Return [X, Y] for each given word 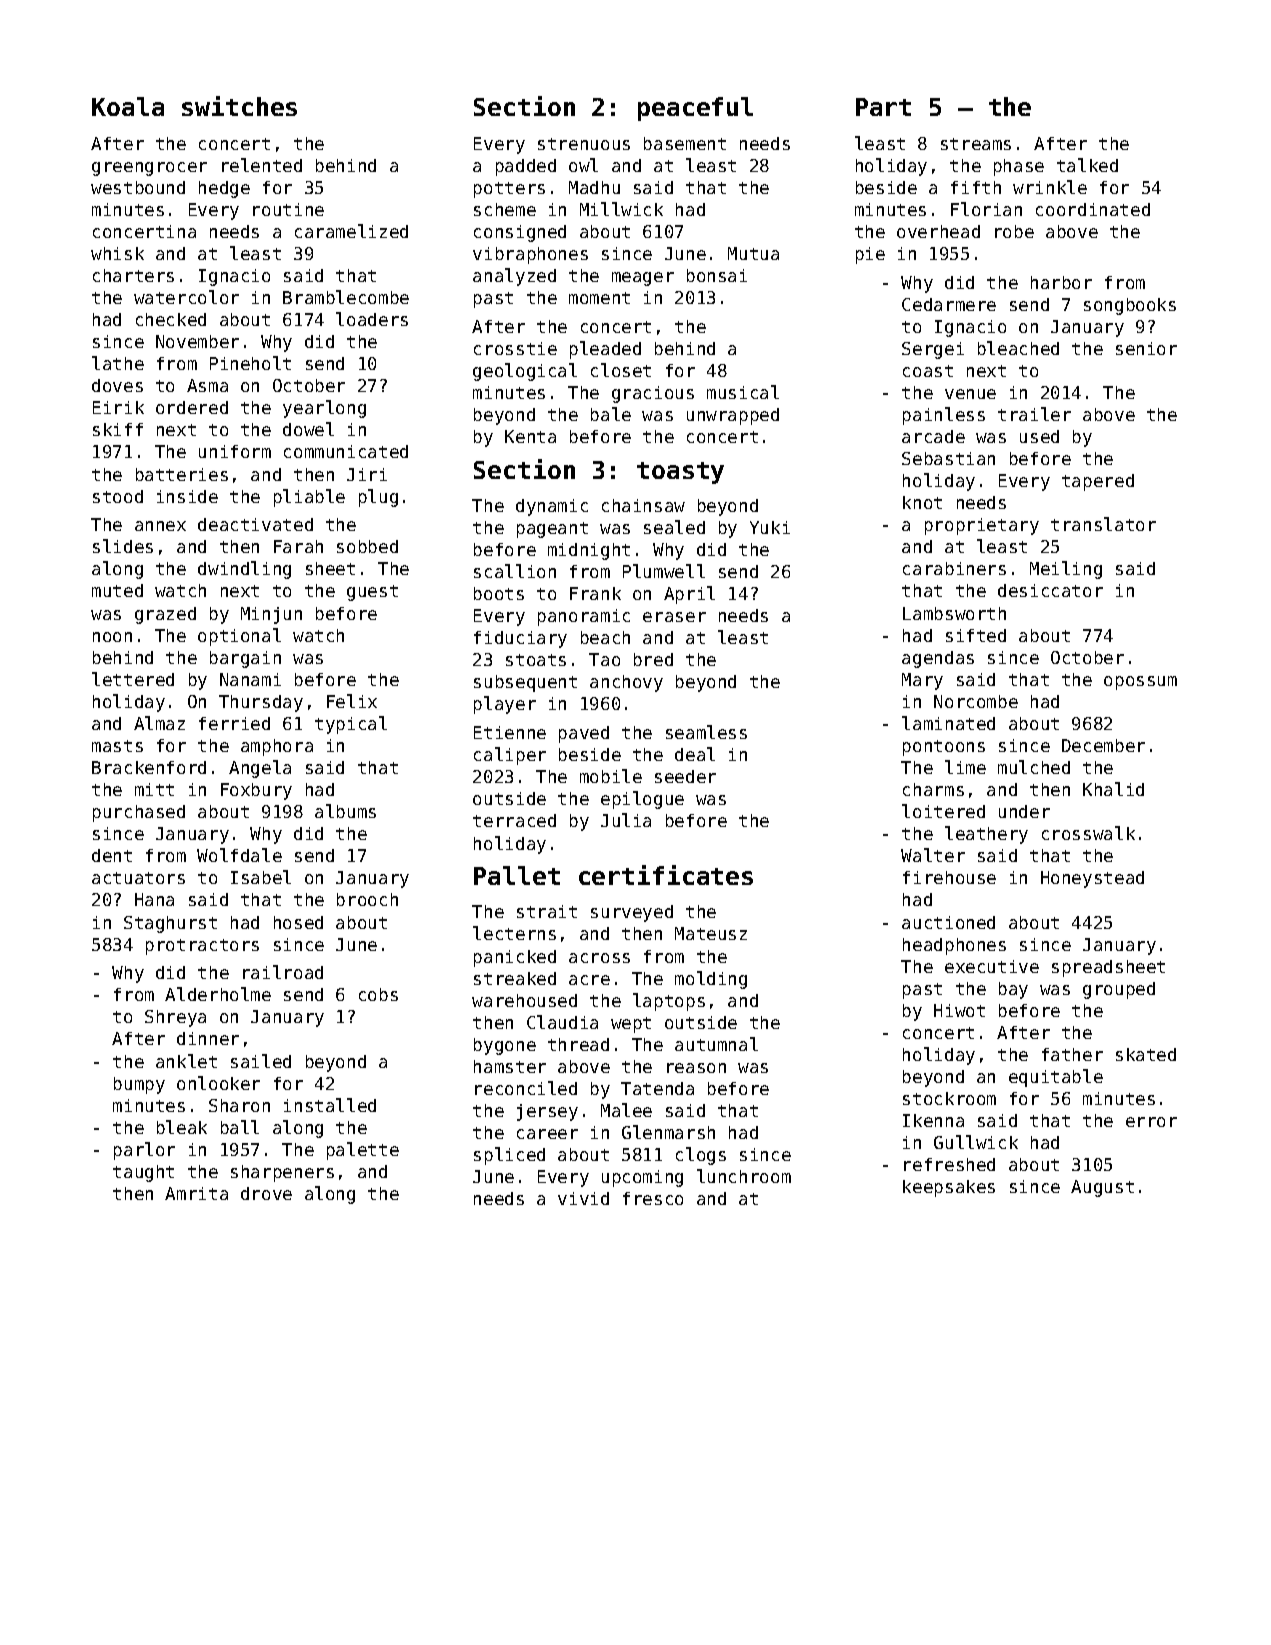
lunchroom [744, 1176]
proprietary [982, 526]
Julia [626, 820]
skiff [118, 429]
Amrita [196, 1193]
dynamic [552, 507]
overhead [938, 231]
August [1102, 1188]
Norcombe [976, 701]
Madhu [594, 187]
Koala [128, 106]
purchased [139, 813]
